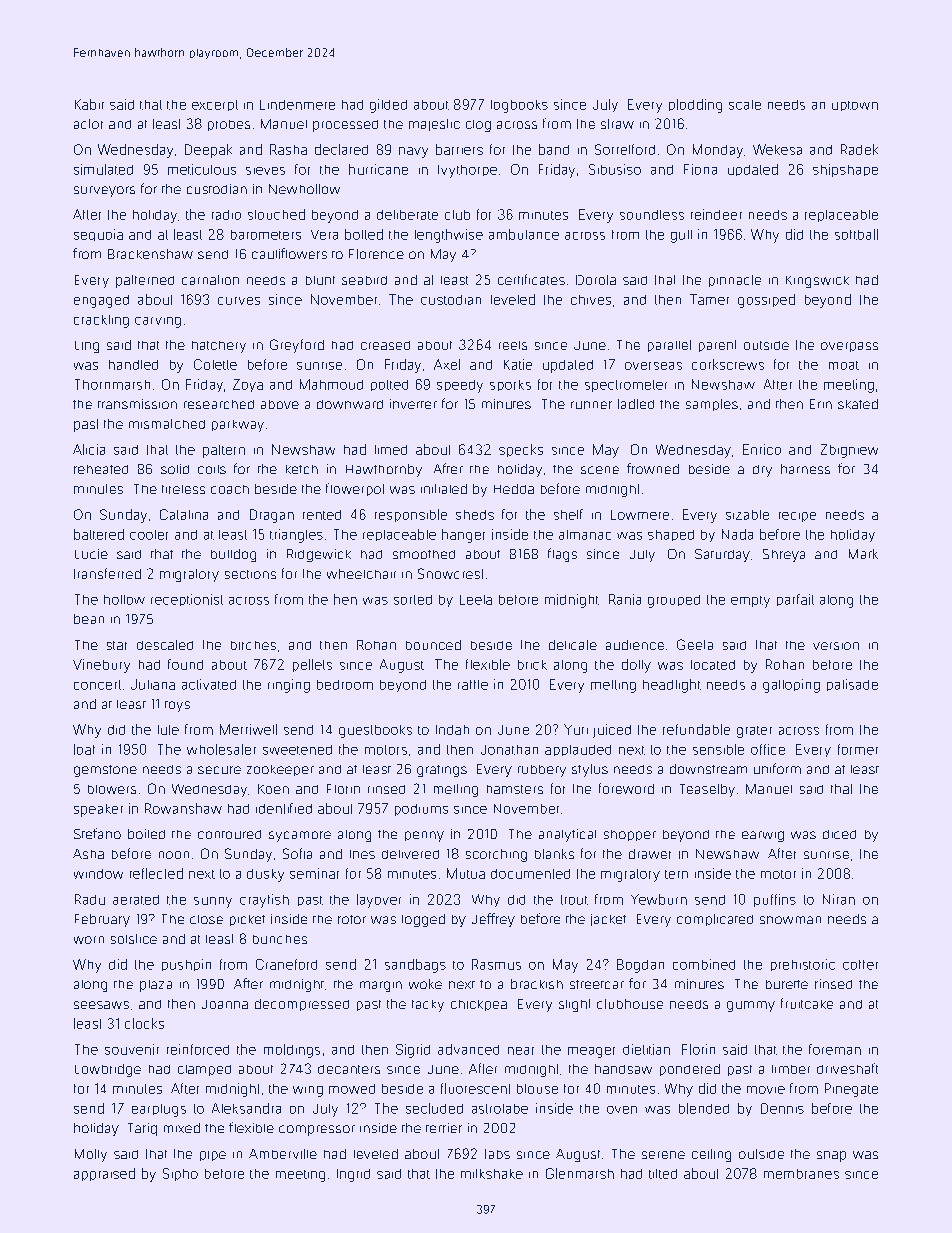 The image size is (952, 1233). I want to click on Ridgewick, so click(319, 555).
